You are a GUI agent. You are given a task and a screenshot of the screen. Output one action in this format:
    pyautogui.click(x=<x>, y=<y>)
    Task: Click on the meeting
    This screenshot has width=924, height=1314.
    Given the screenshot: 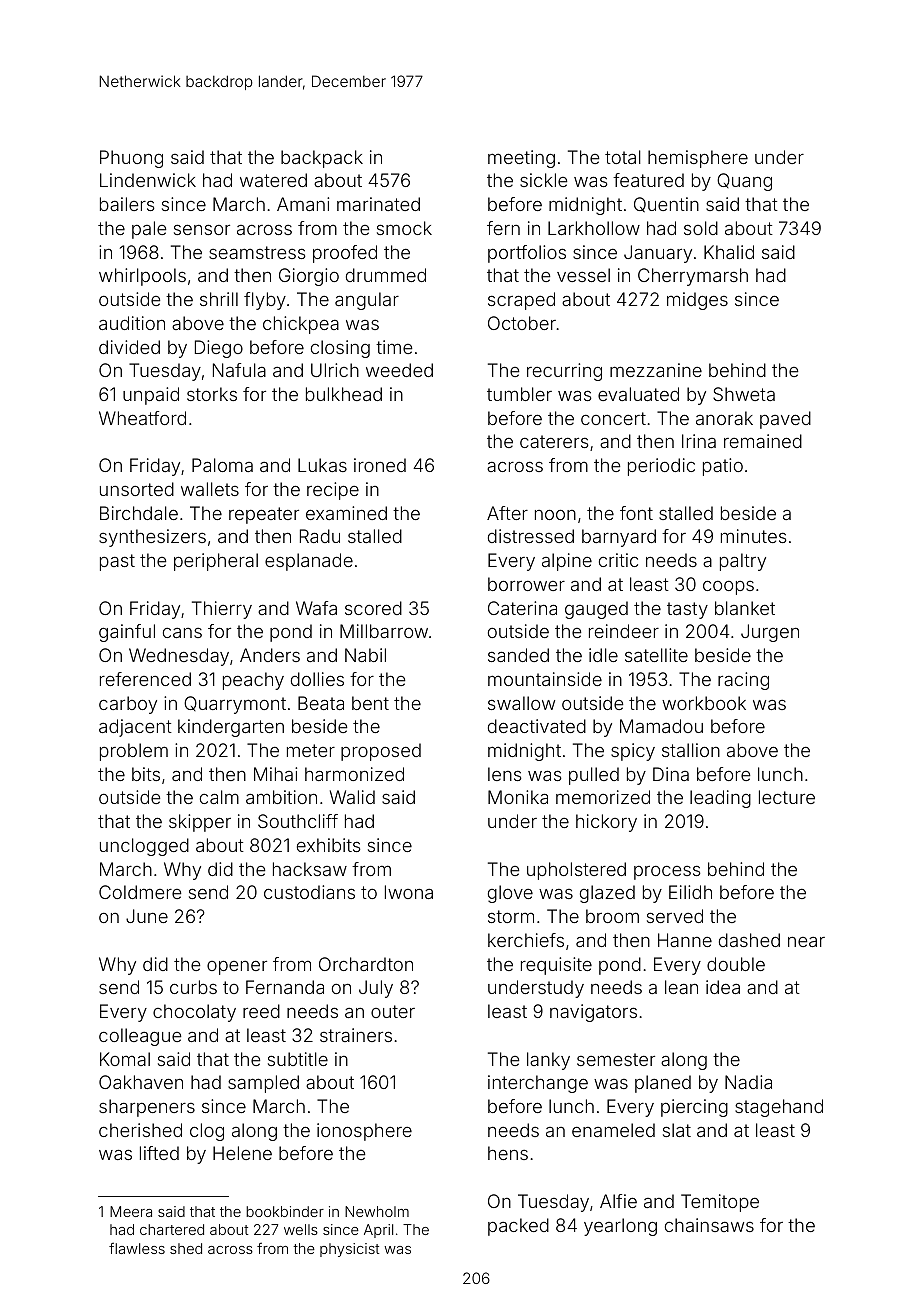 What is the action you would take?
    pyautogui.click(x=521, y=159)
